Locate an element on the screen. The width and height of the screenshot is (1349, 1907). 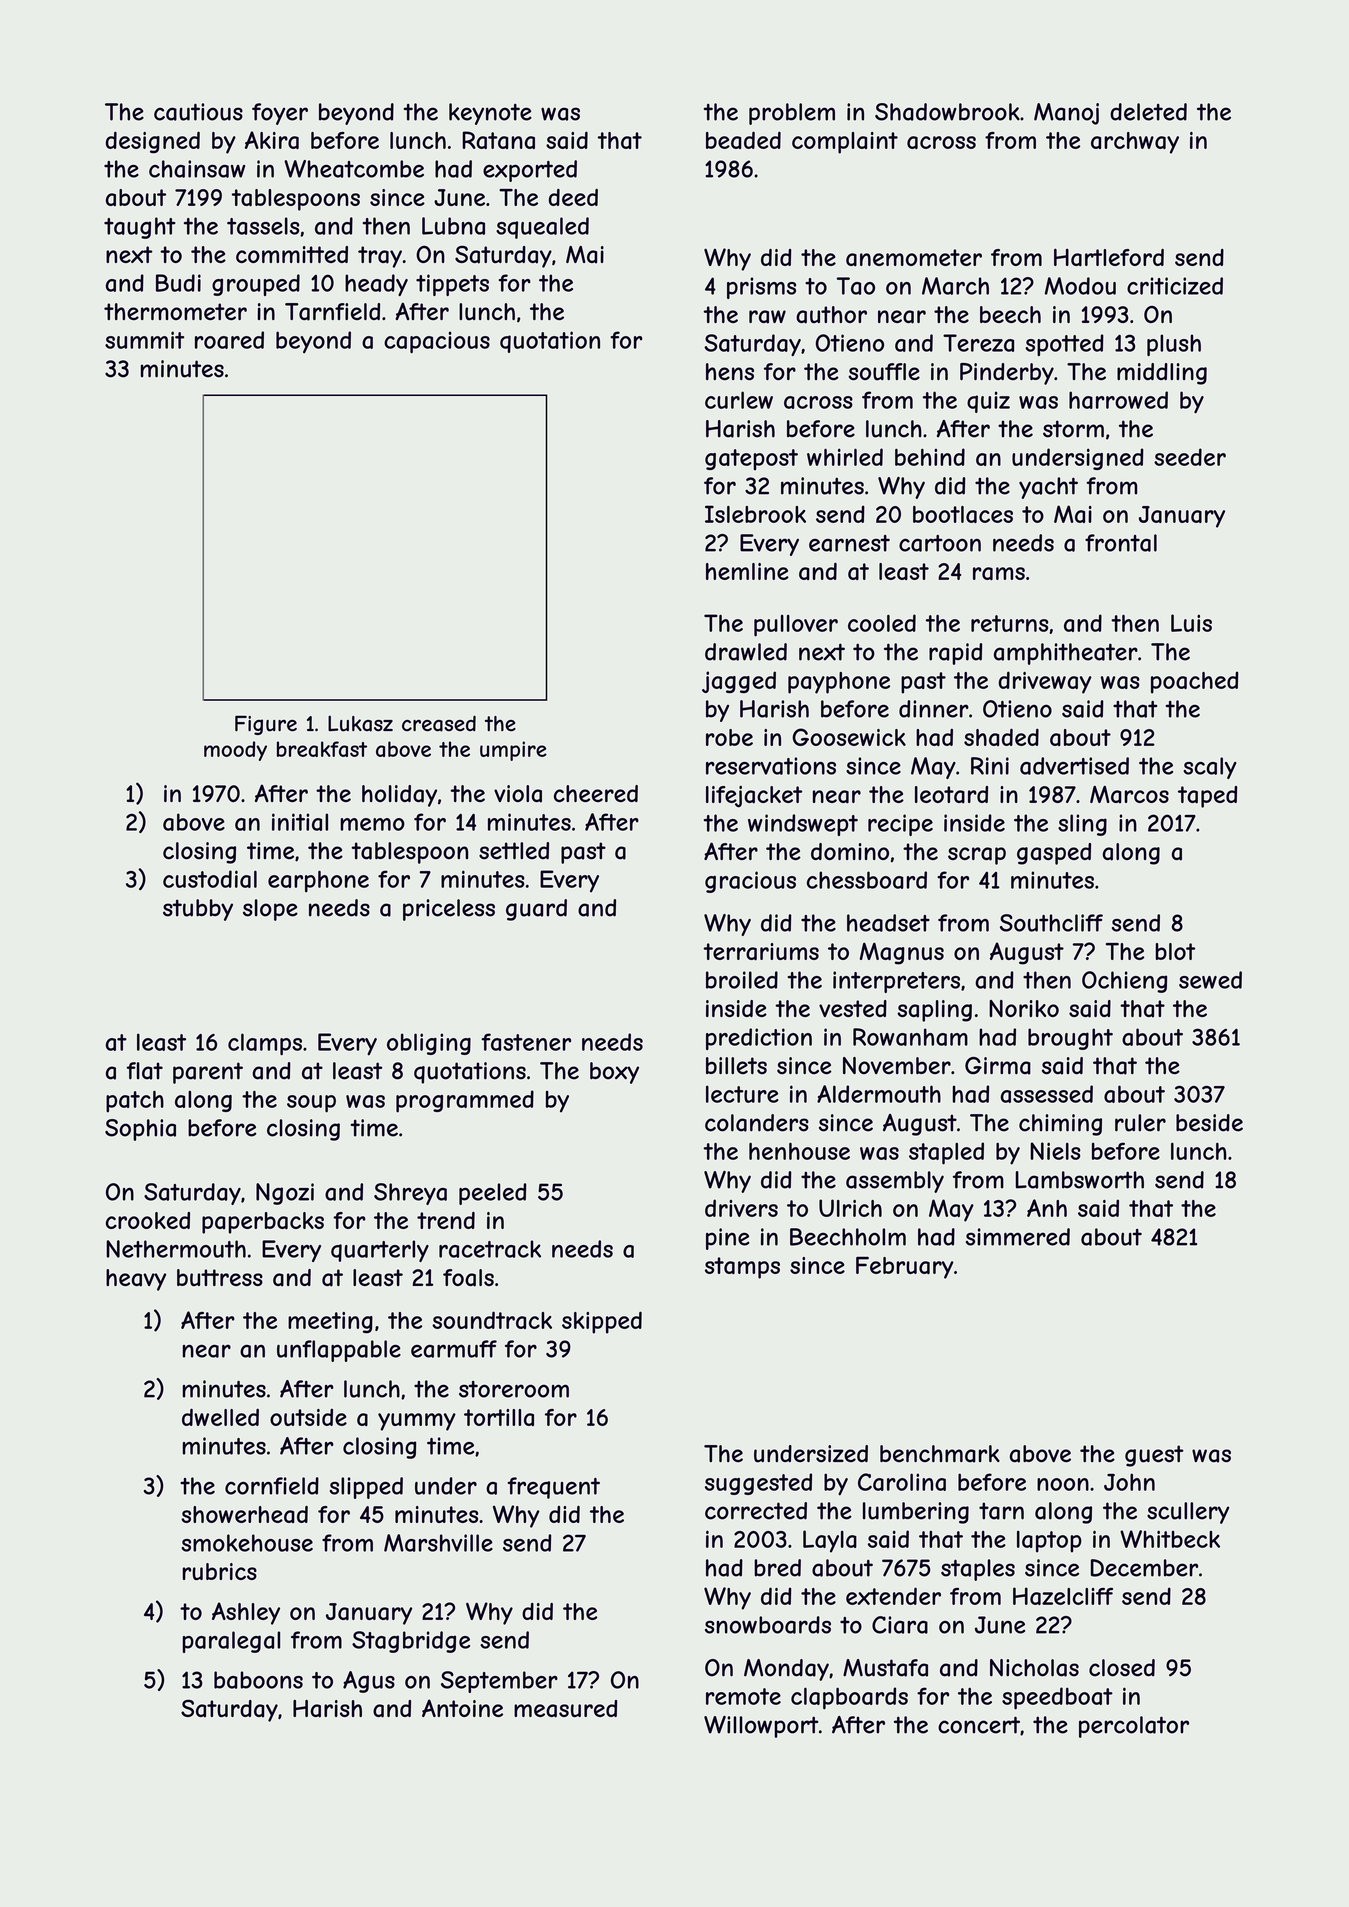
measured is located at coordinates (565, 1709).
